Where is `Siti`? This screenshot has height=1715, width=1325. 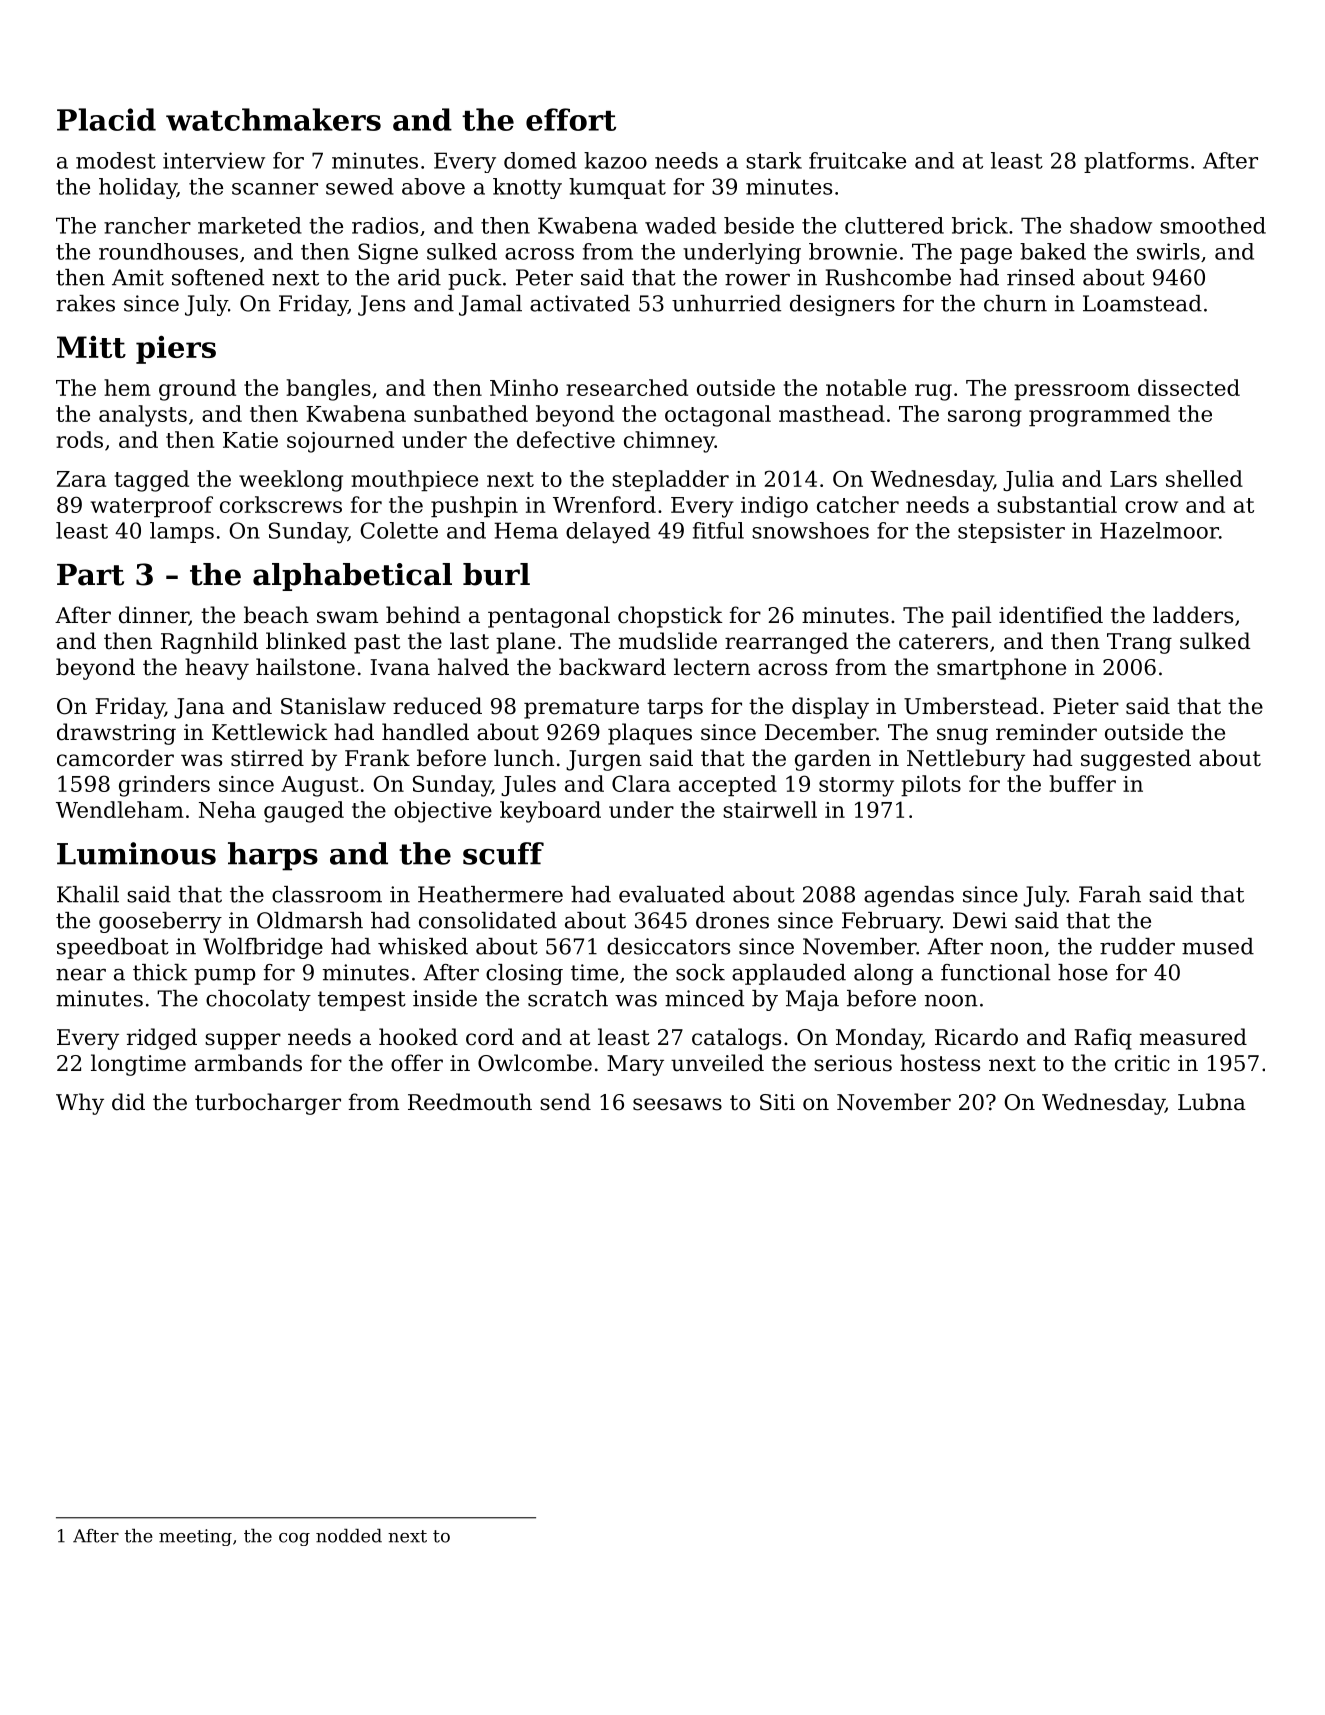
Siti is located at coordinates (777, 1102).
